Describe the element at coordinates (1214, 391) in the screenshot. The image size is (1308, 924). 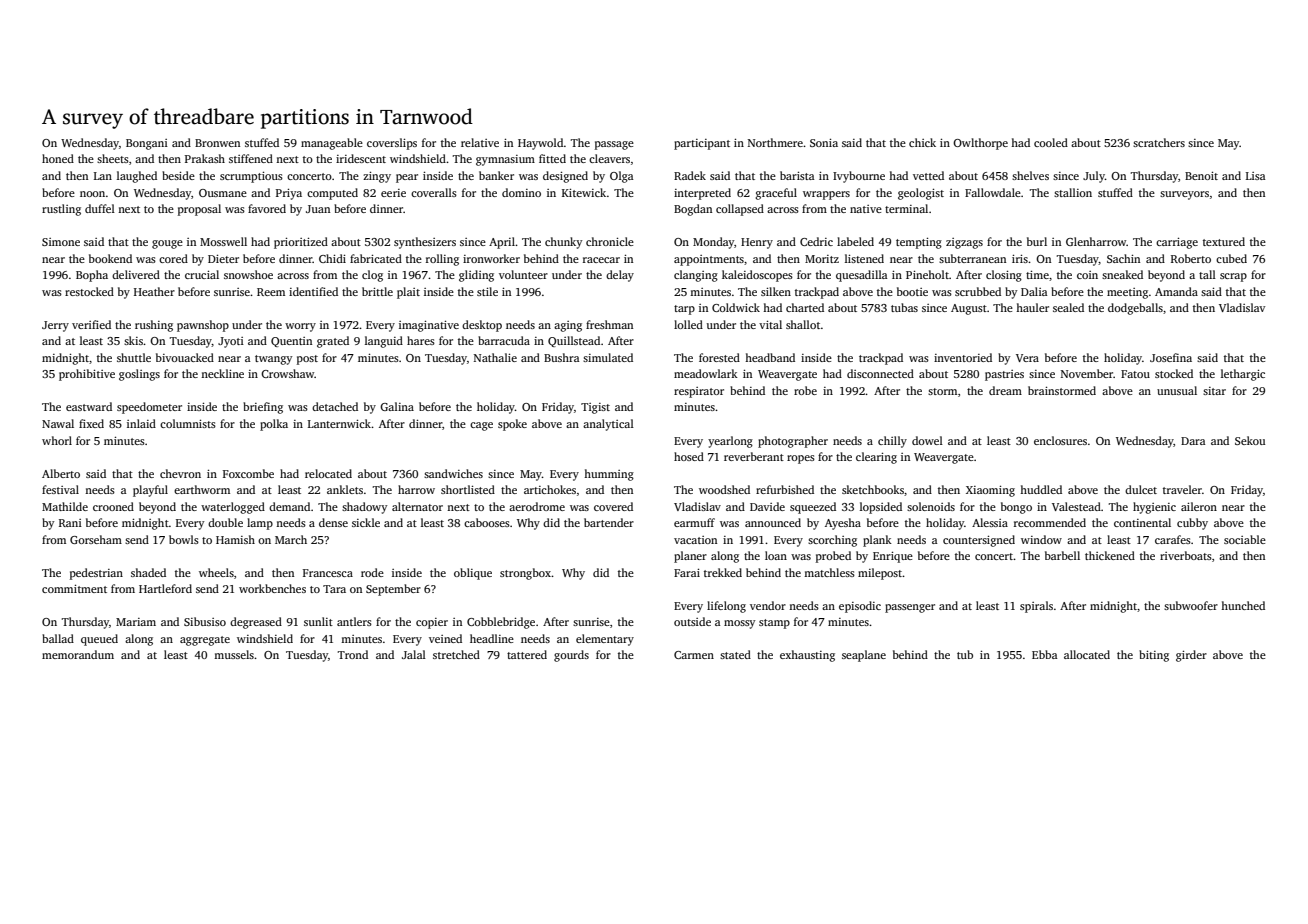
I see `sitar` at that location.
